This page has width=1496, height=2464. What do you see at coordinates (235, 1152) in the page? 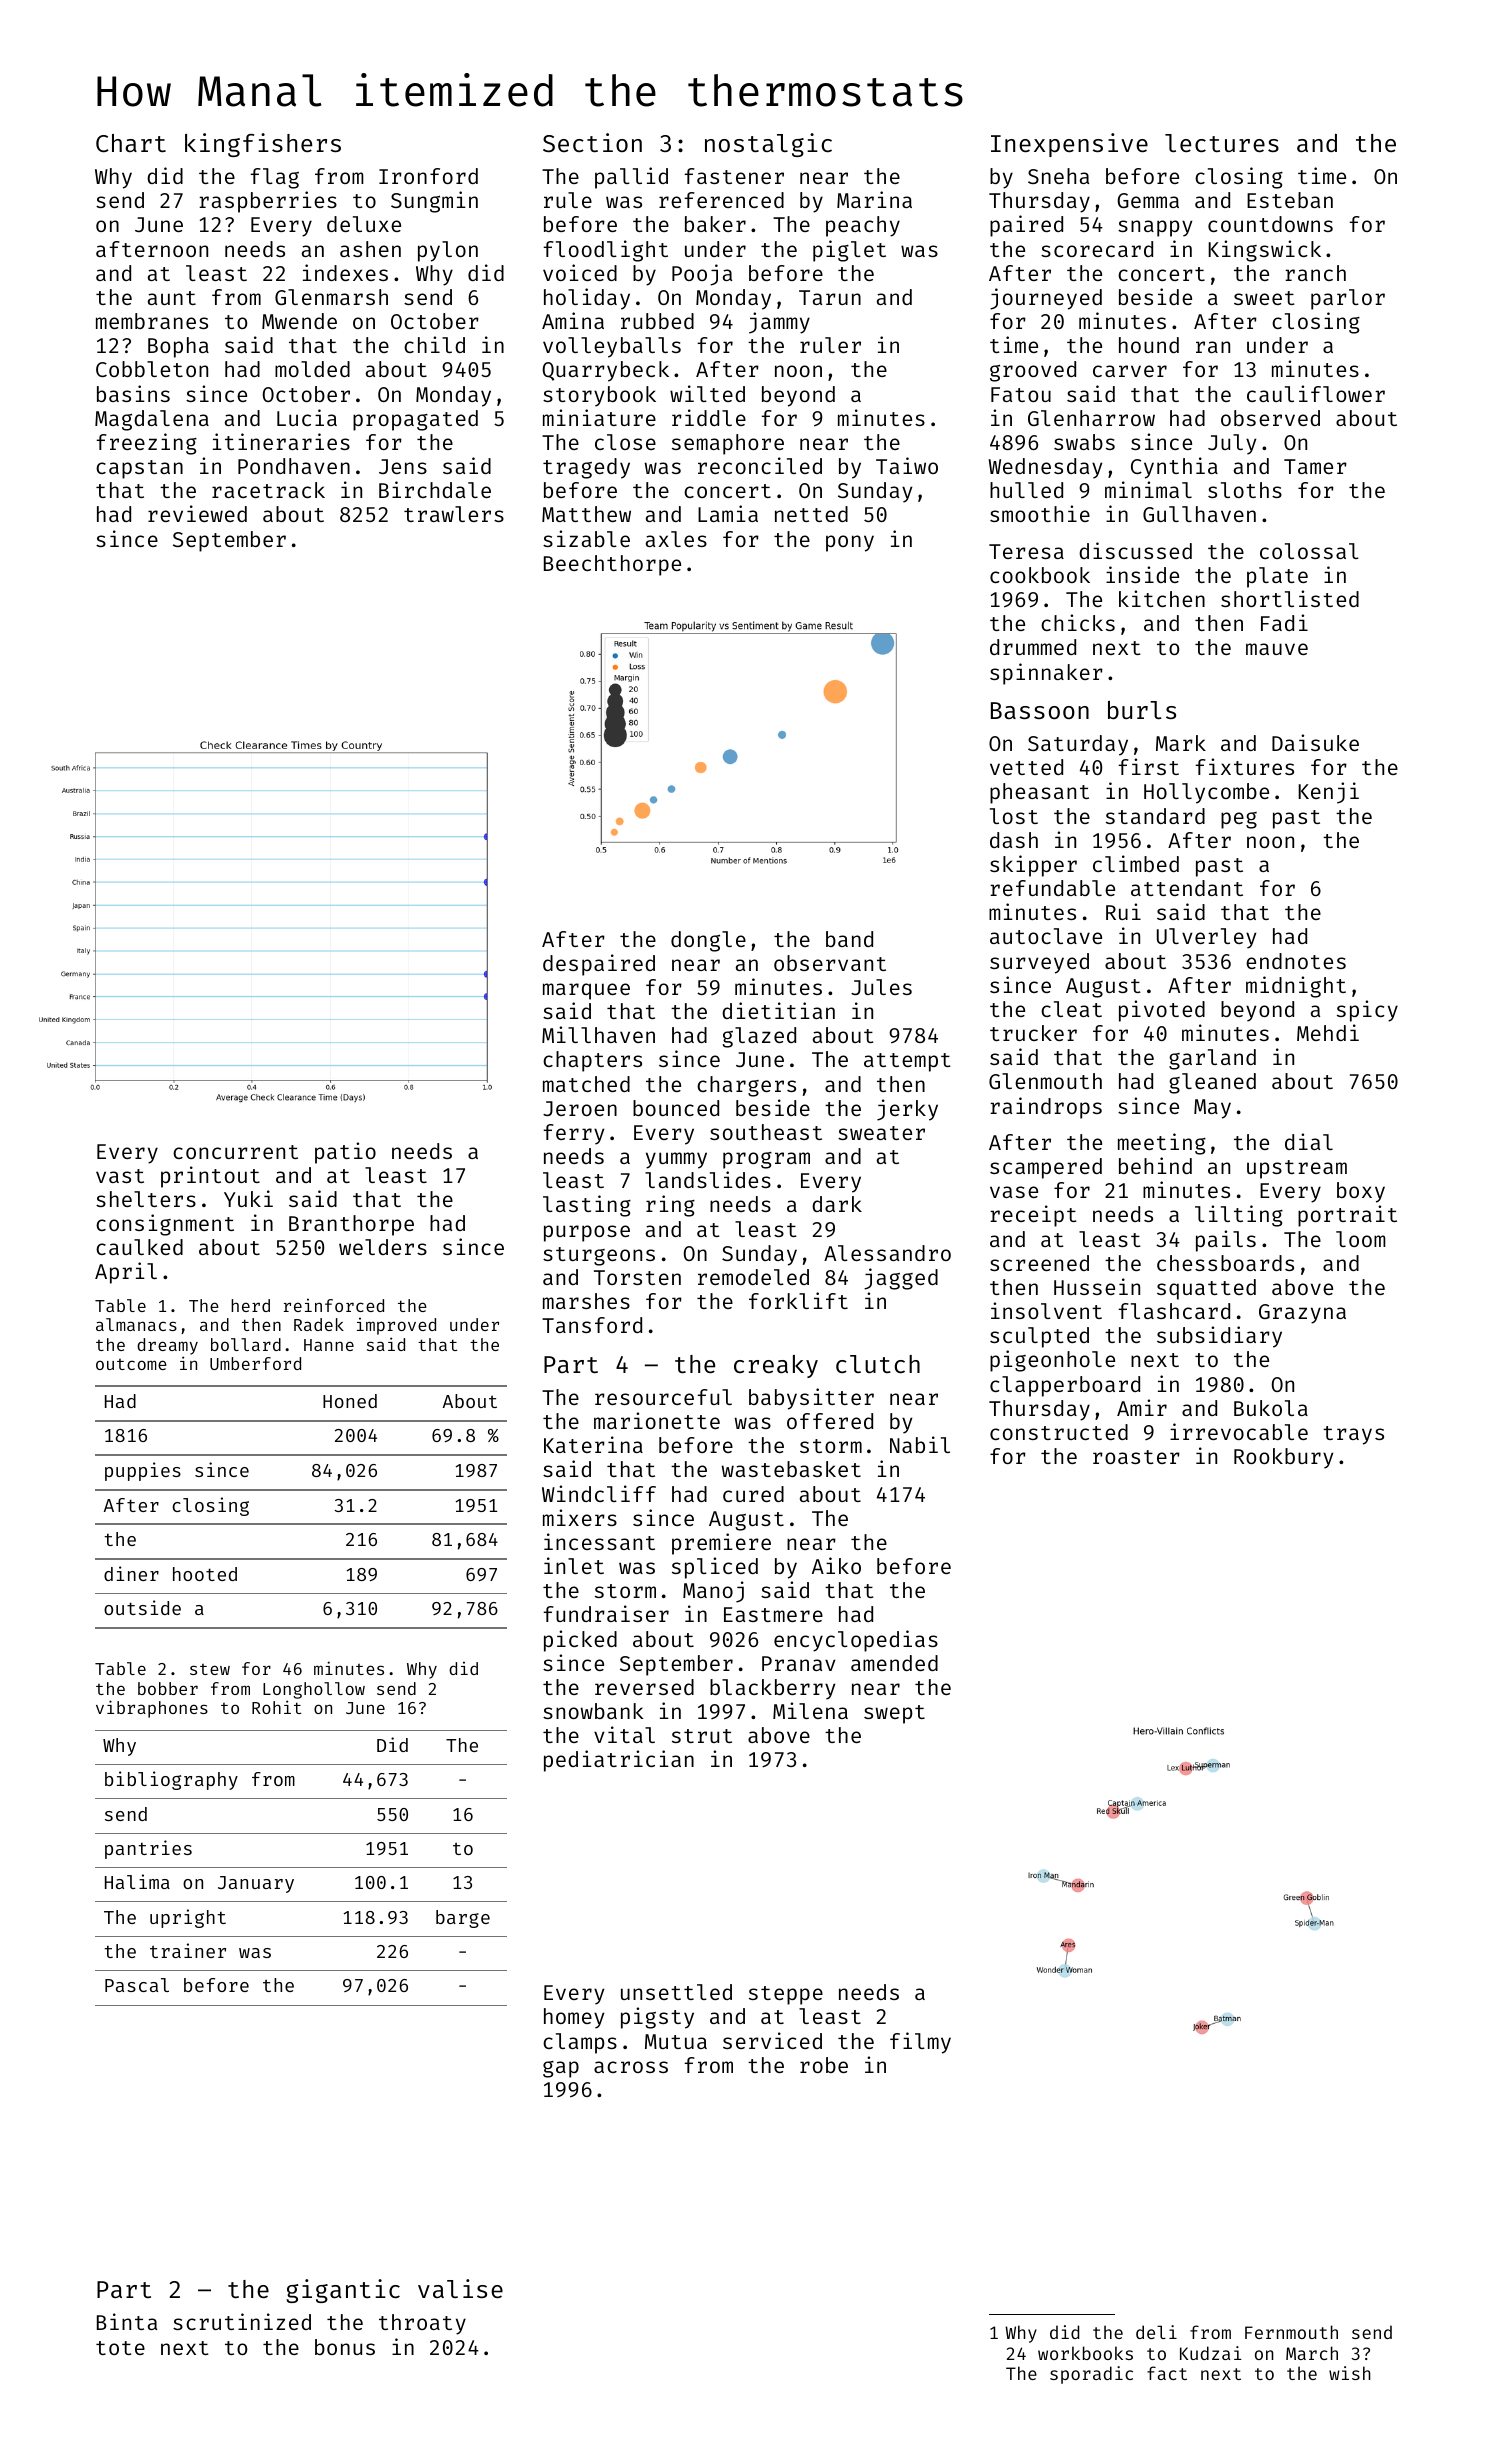
I see `concurrent` at bounding box center [235, 1152].
